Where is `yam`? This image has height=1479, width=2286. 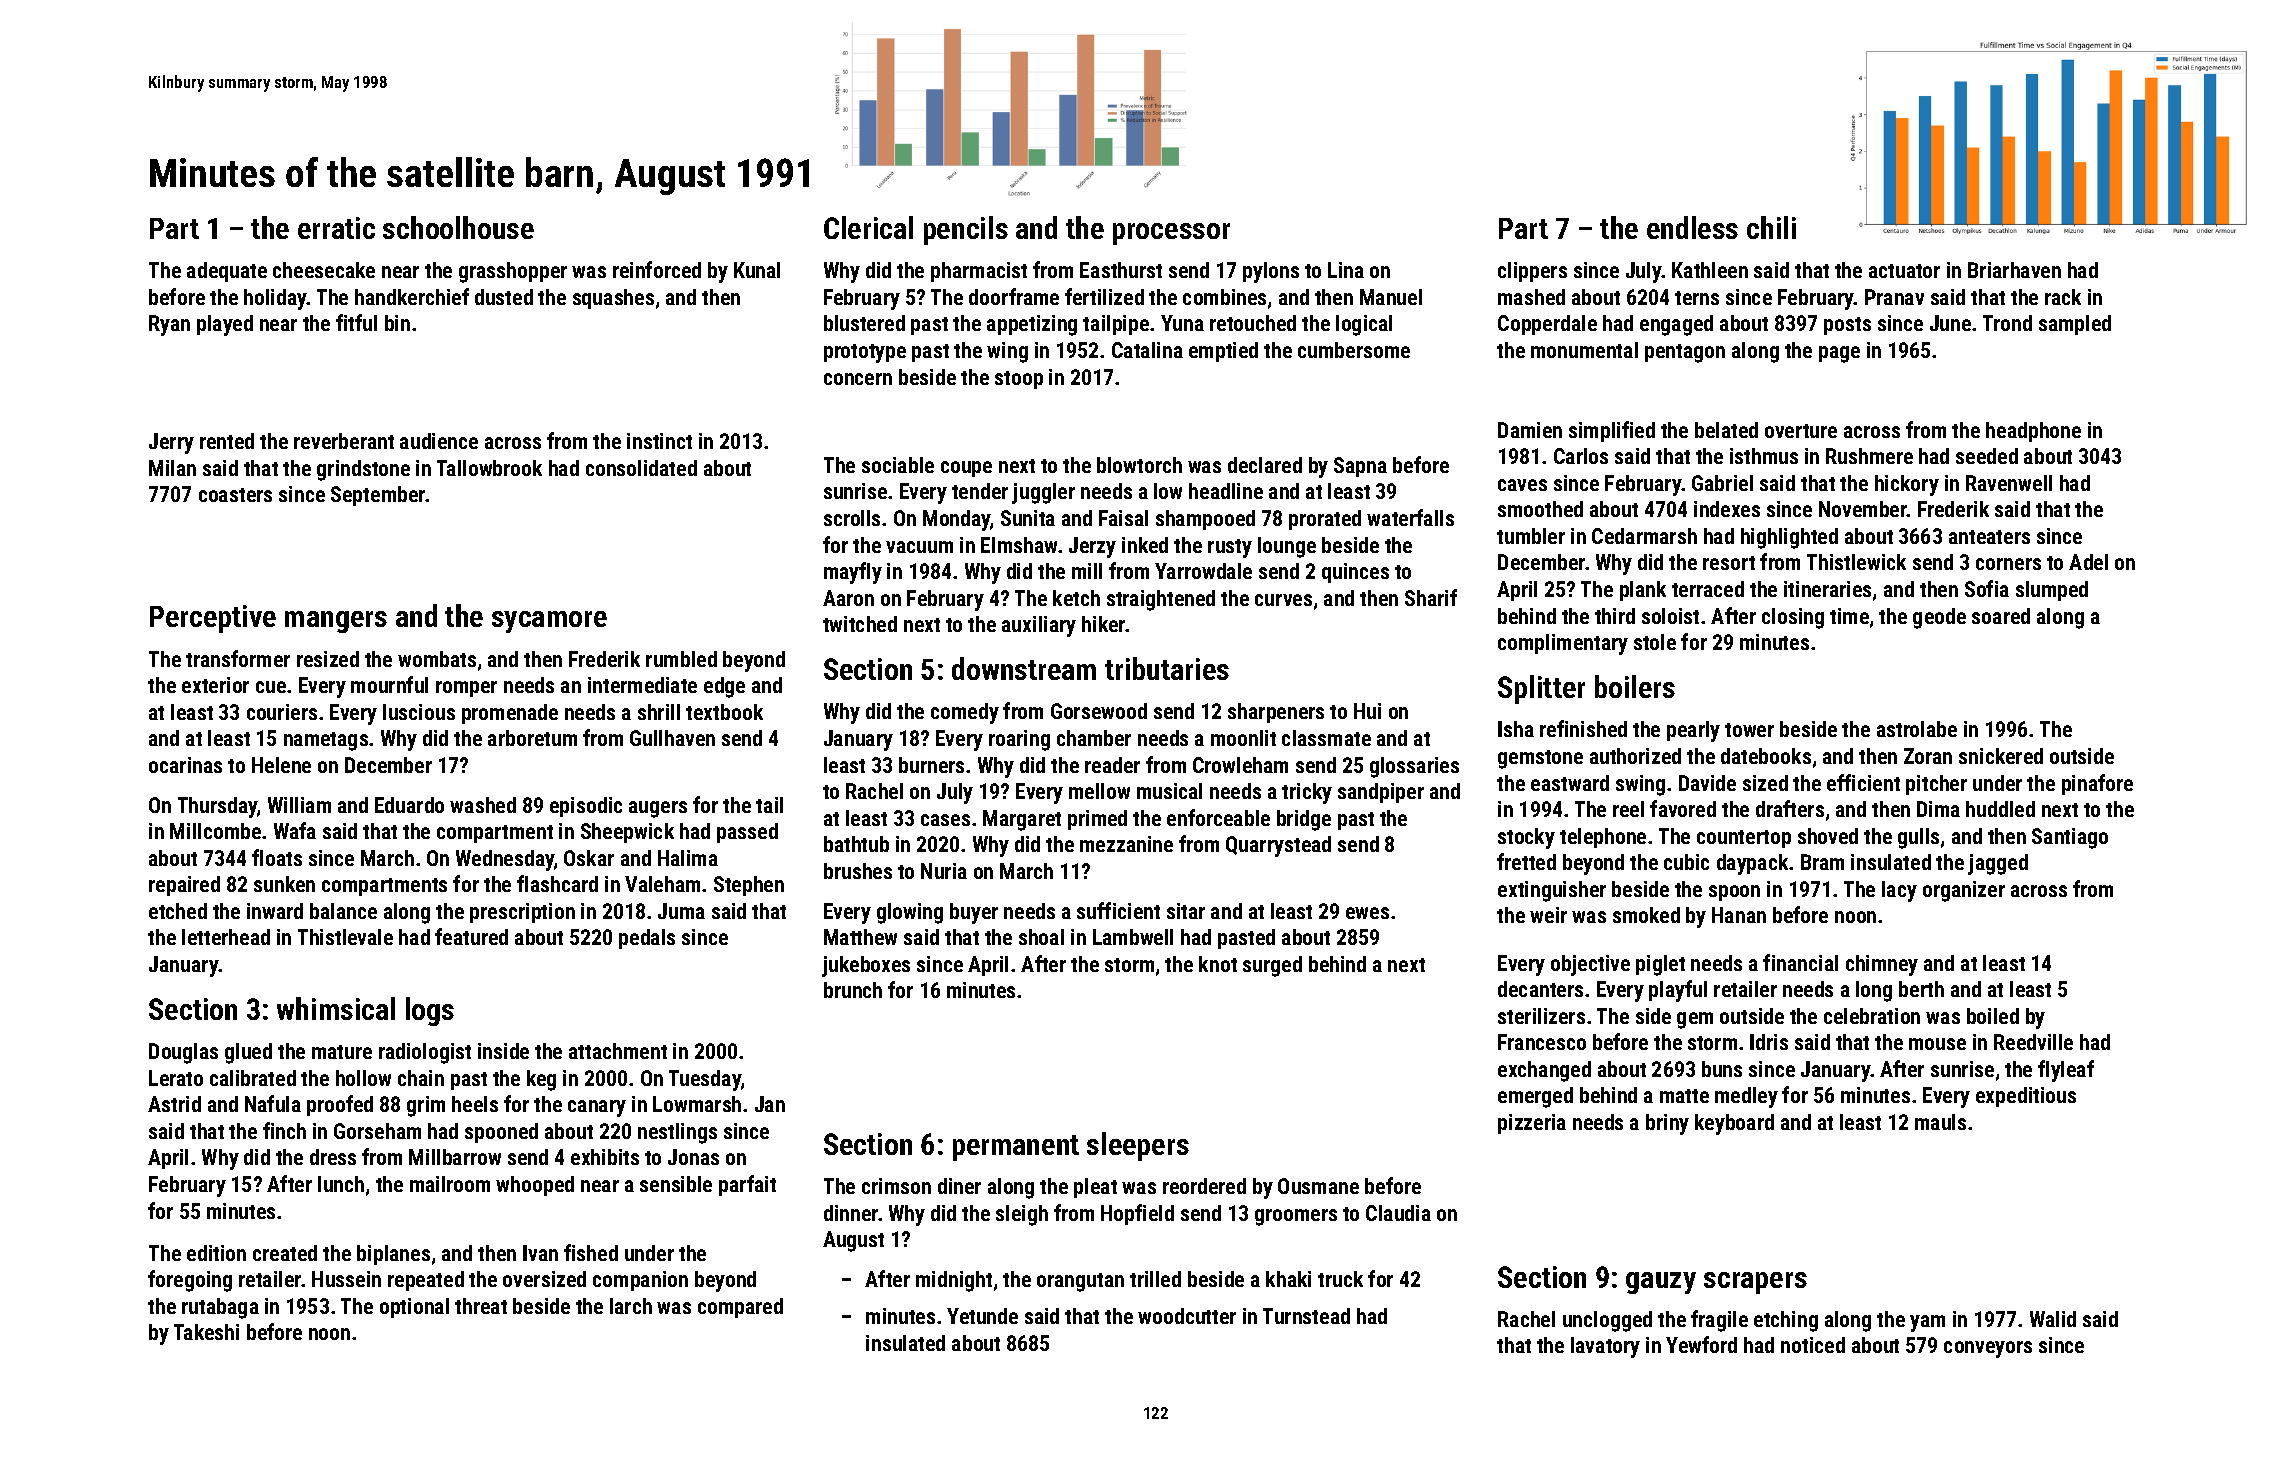
yam is located at coordinates (1927, 1323).
